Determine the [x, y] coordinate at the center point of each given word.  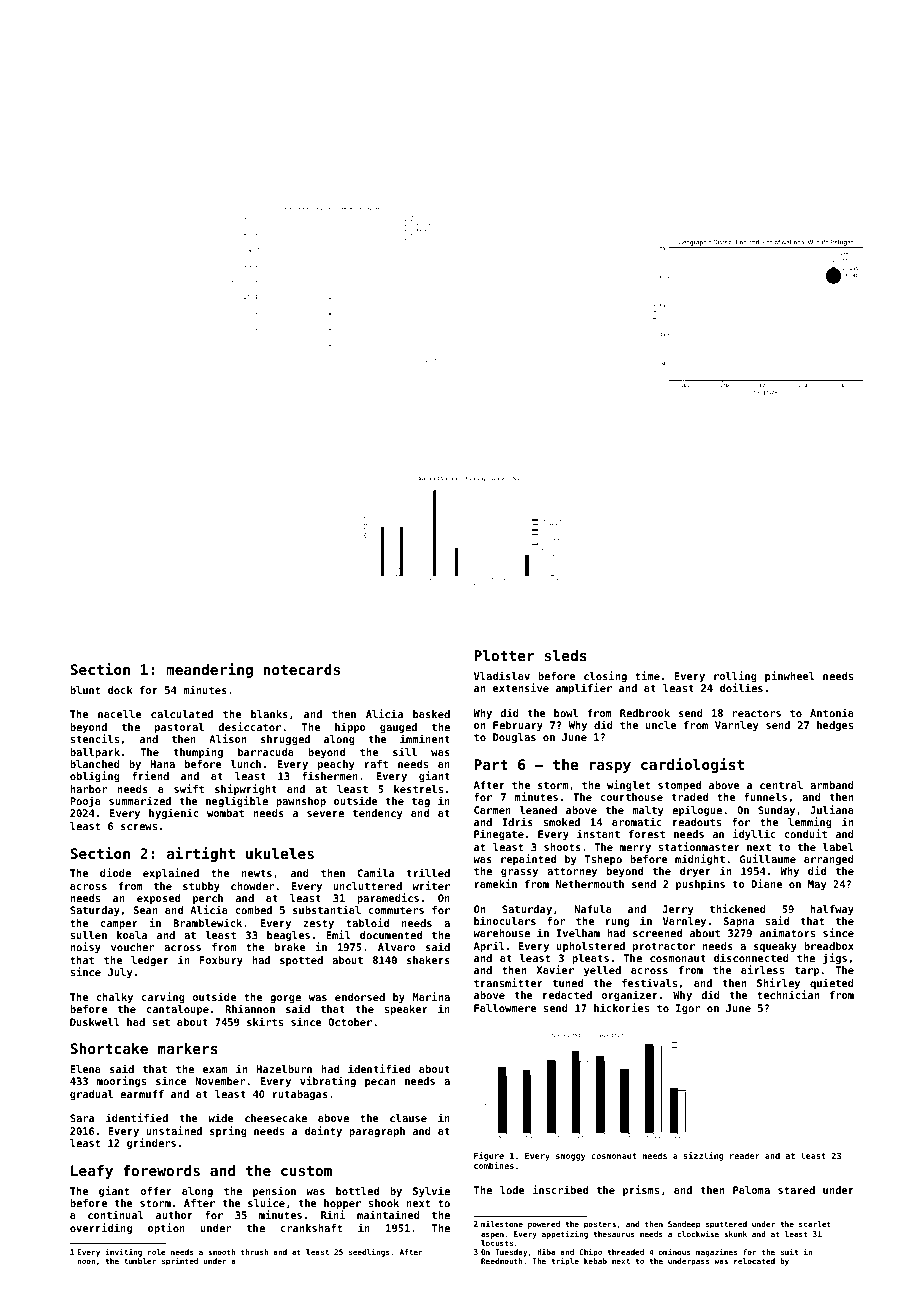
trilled [428, 872]
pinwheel [790, 676]
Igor [688, 1009]
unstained [174, 1130]
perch [208, 899]
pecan [380, 1083]
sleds [566, 655]
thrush [254, 1252]
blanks [269, 714]
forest [647, 834]
